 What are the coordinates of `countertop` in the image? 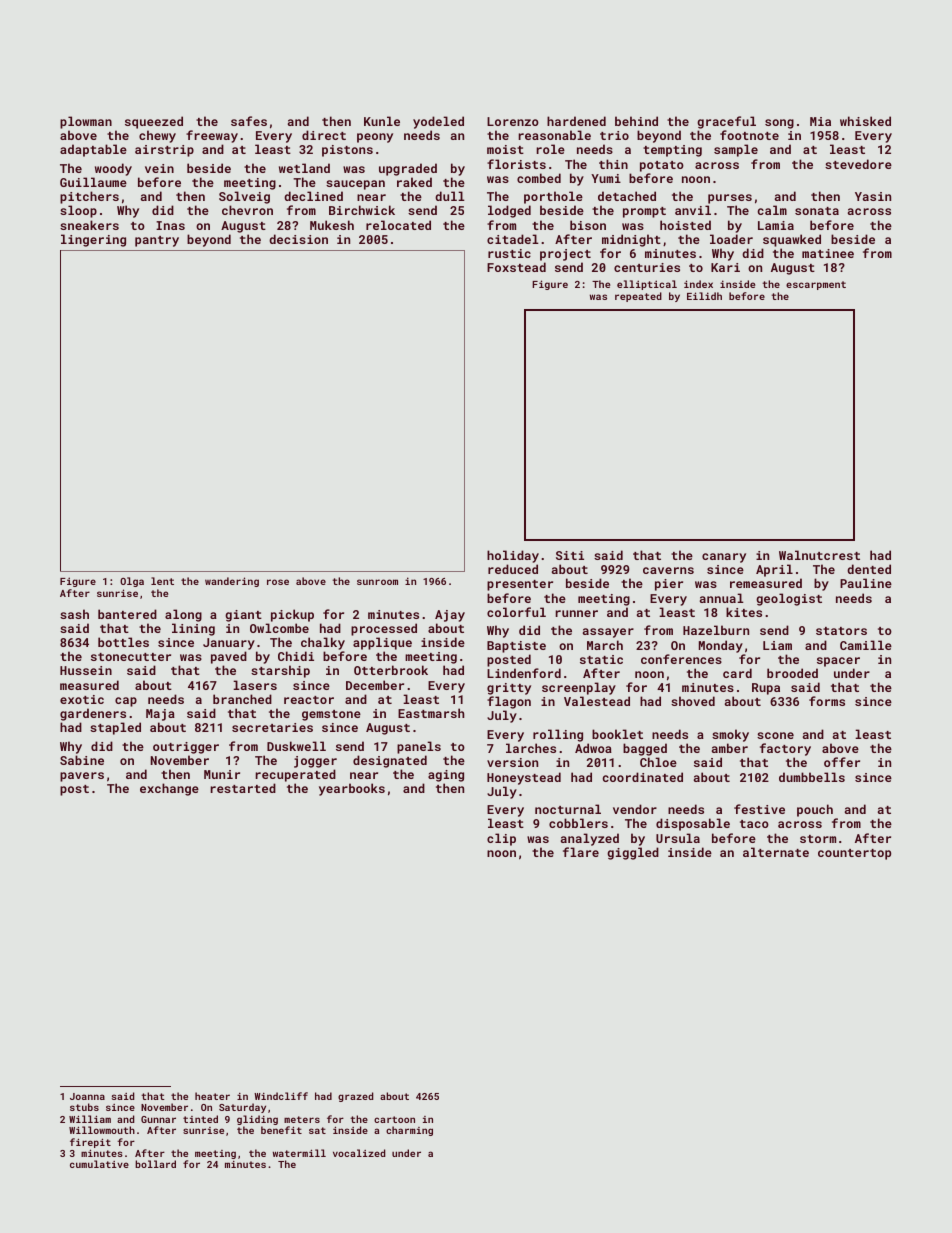 It's located at (854, 854).
